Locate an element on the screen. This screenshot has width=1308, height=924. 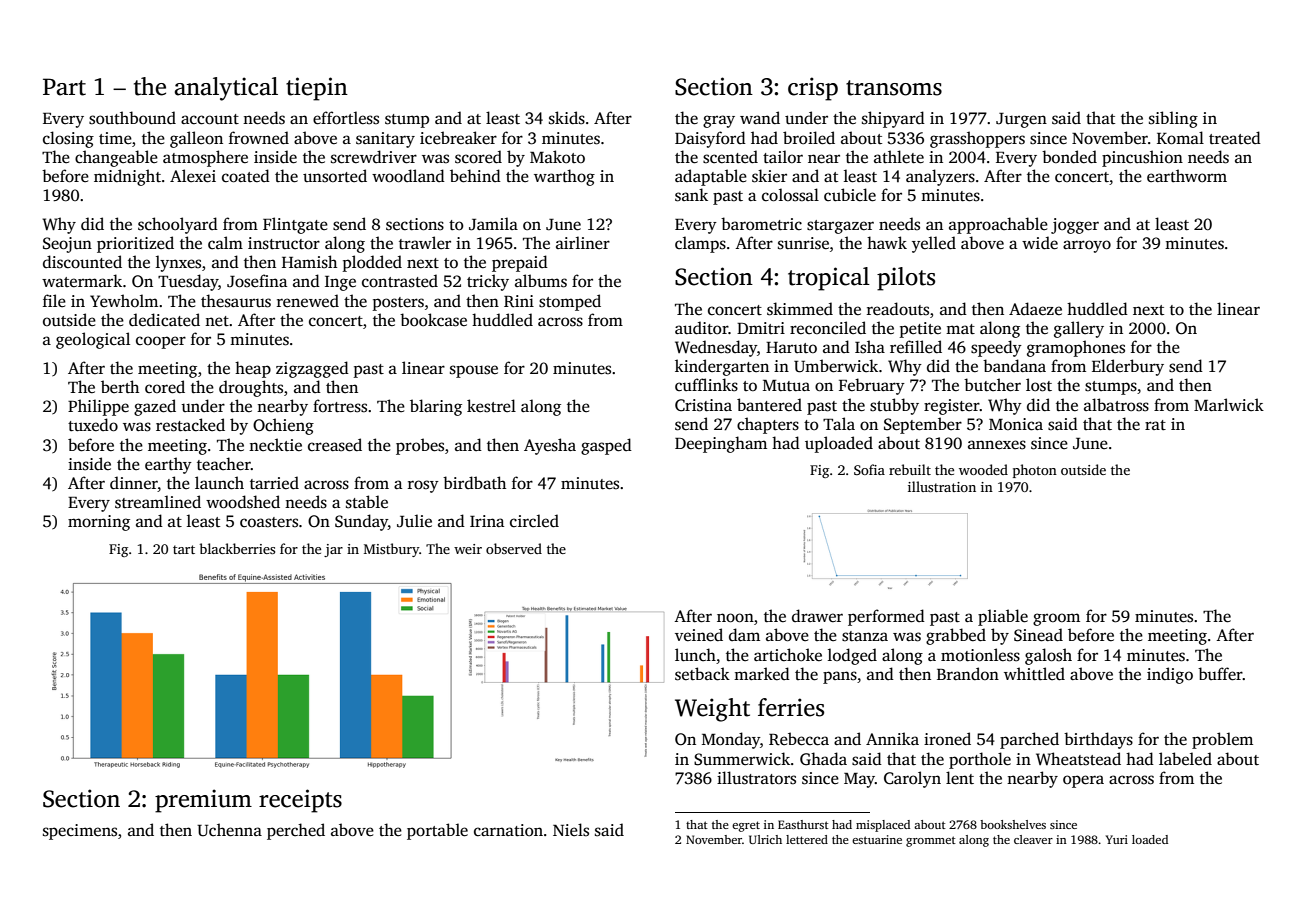
gasped is located at coordinates (606, 446).
